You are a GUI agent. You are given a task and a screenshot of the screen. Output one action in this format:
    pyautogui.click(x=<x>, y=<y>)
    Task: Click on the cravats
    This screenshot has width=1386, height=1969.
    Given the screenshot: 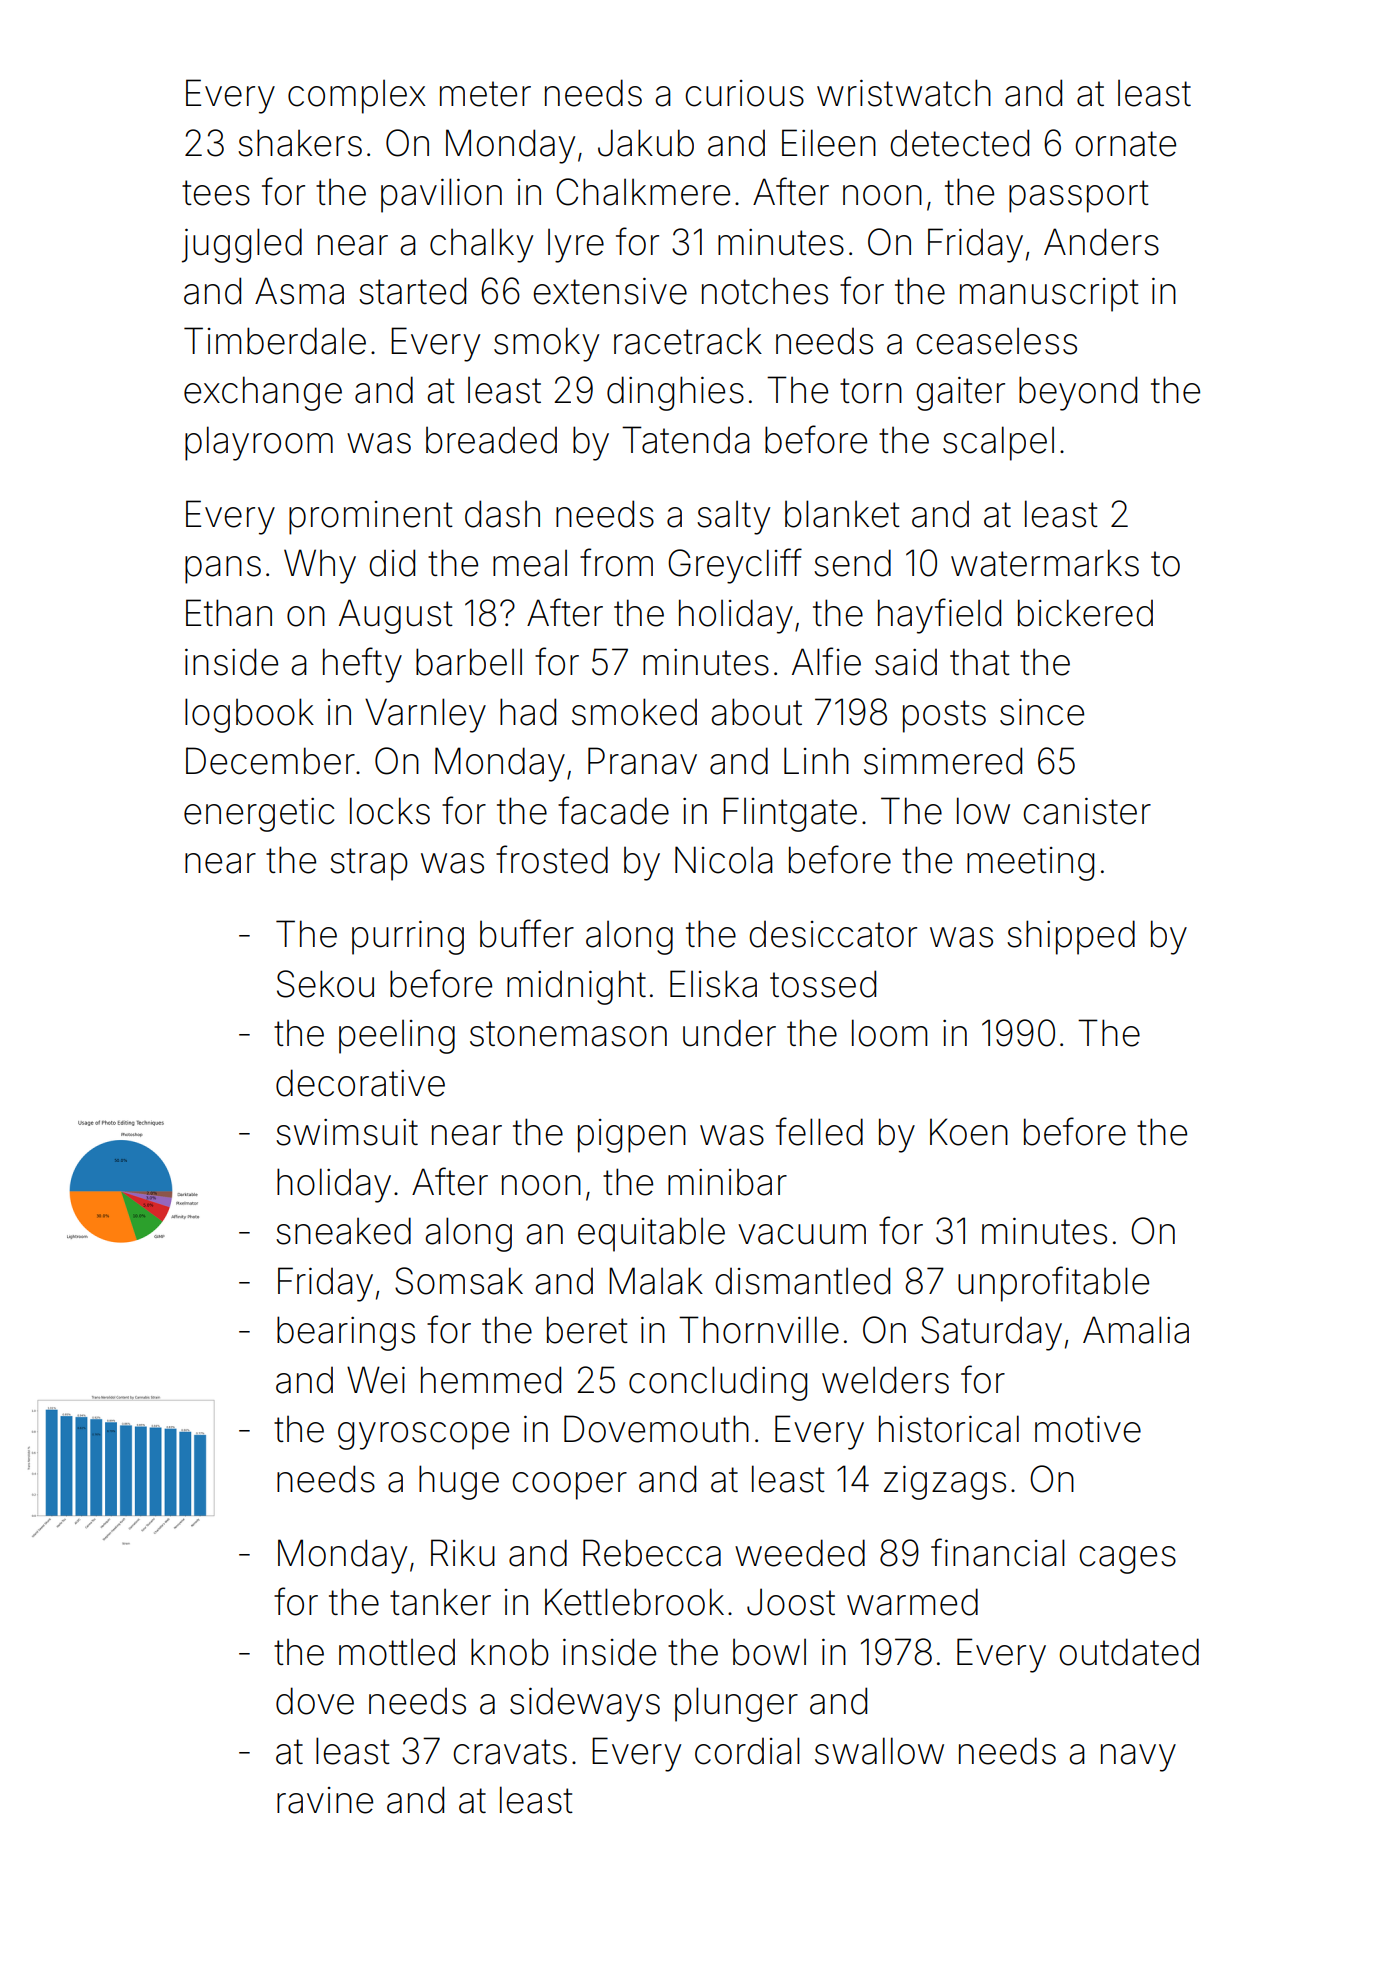 What is the action you would take?
    pyautogui.click(x=510, y=1752)
